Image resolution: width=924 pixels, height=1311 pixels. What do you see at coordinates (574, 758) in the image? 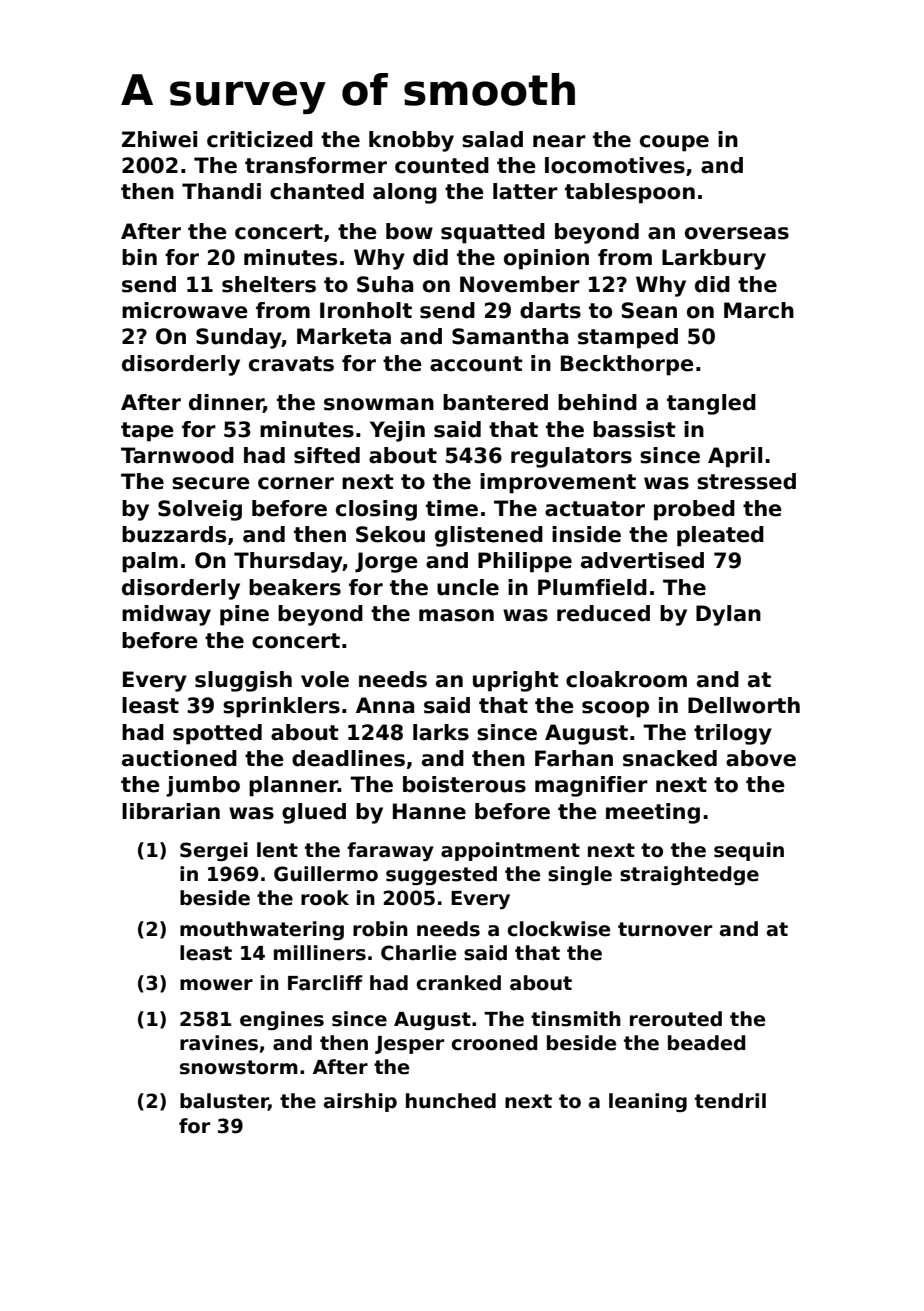
I see `Farhan` at bounding box center [574, 758].
